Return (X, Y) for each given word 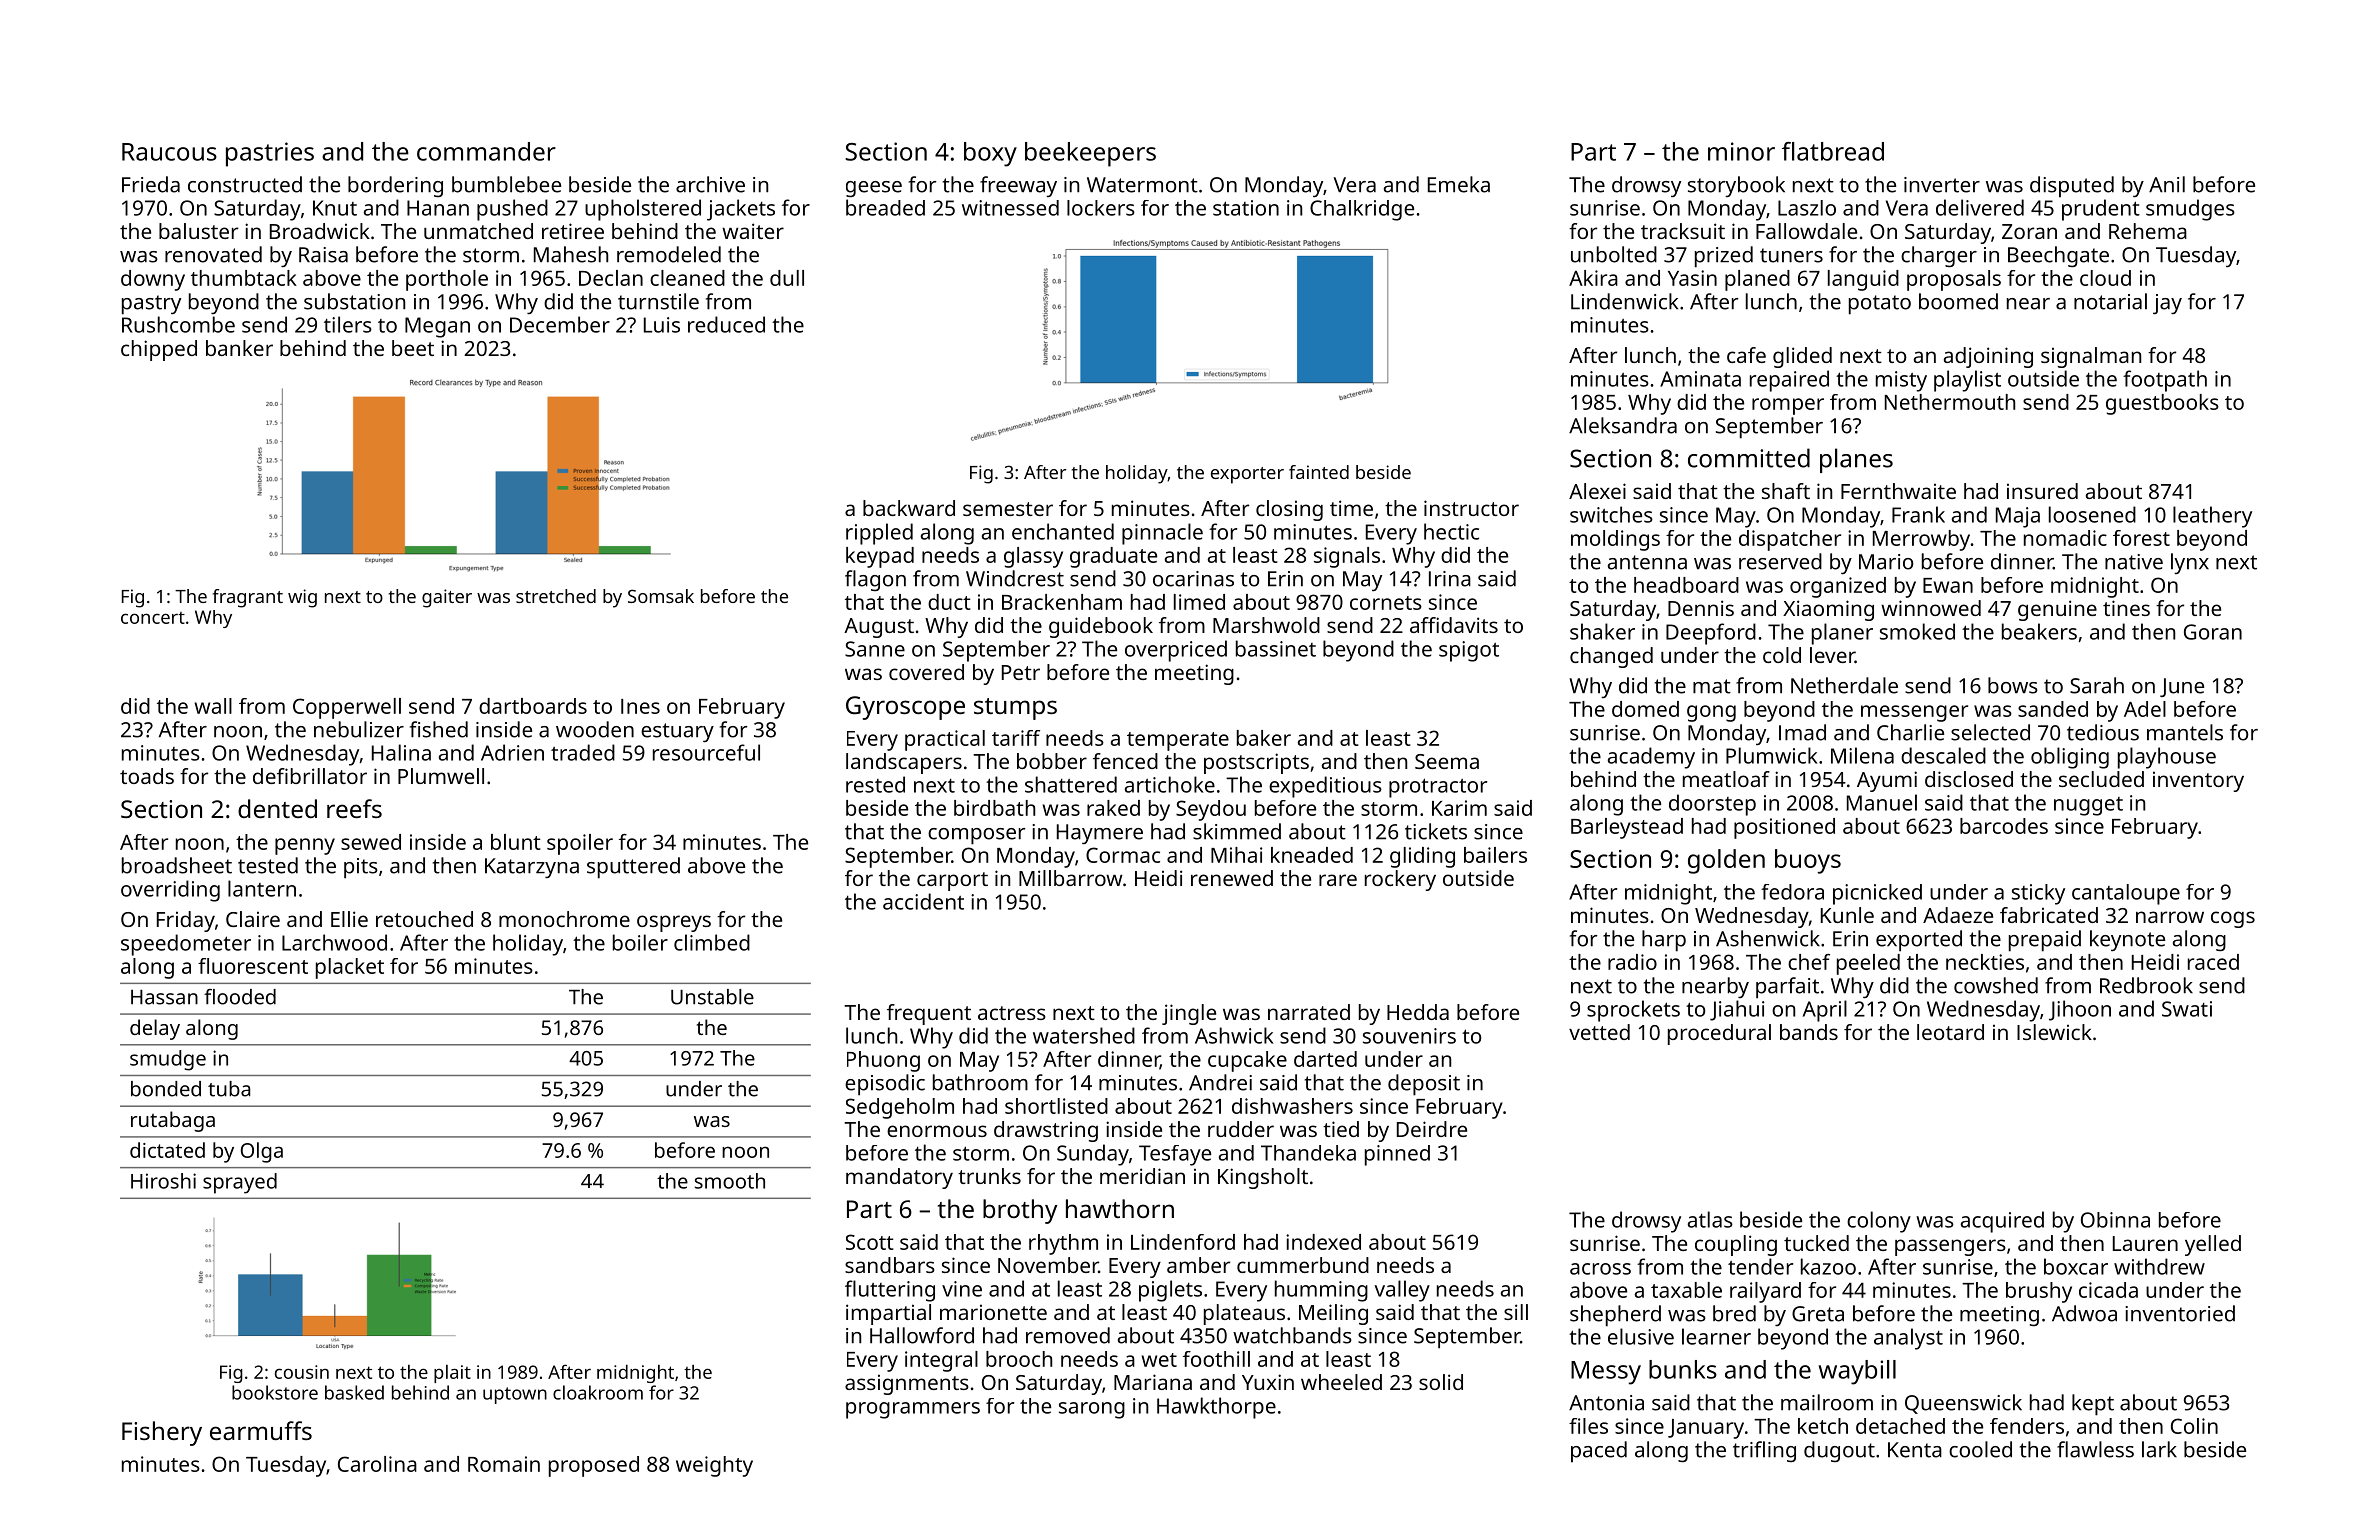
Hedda (1418, 1012)
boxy (990, 154)
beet (413, 348)
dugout (1839, 1451)
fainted (1319, 472)
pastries (270, 154)
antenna (1647, 562)
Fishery (162, 1433)
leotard (1950, 1032)
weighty (714, 1466)
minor (1741, 151)
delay (155, 1029)
